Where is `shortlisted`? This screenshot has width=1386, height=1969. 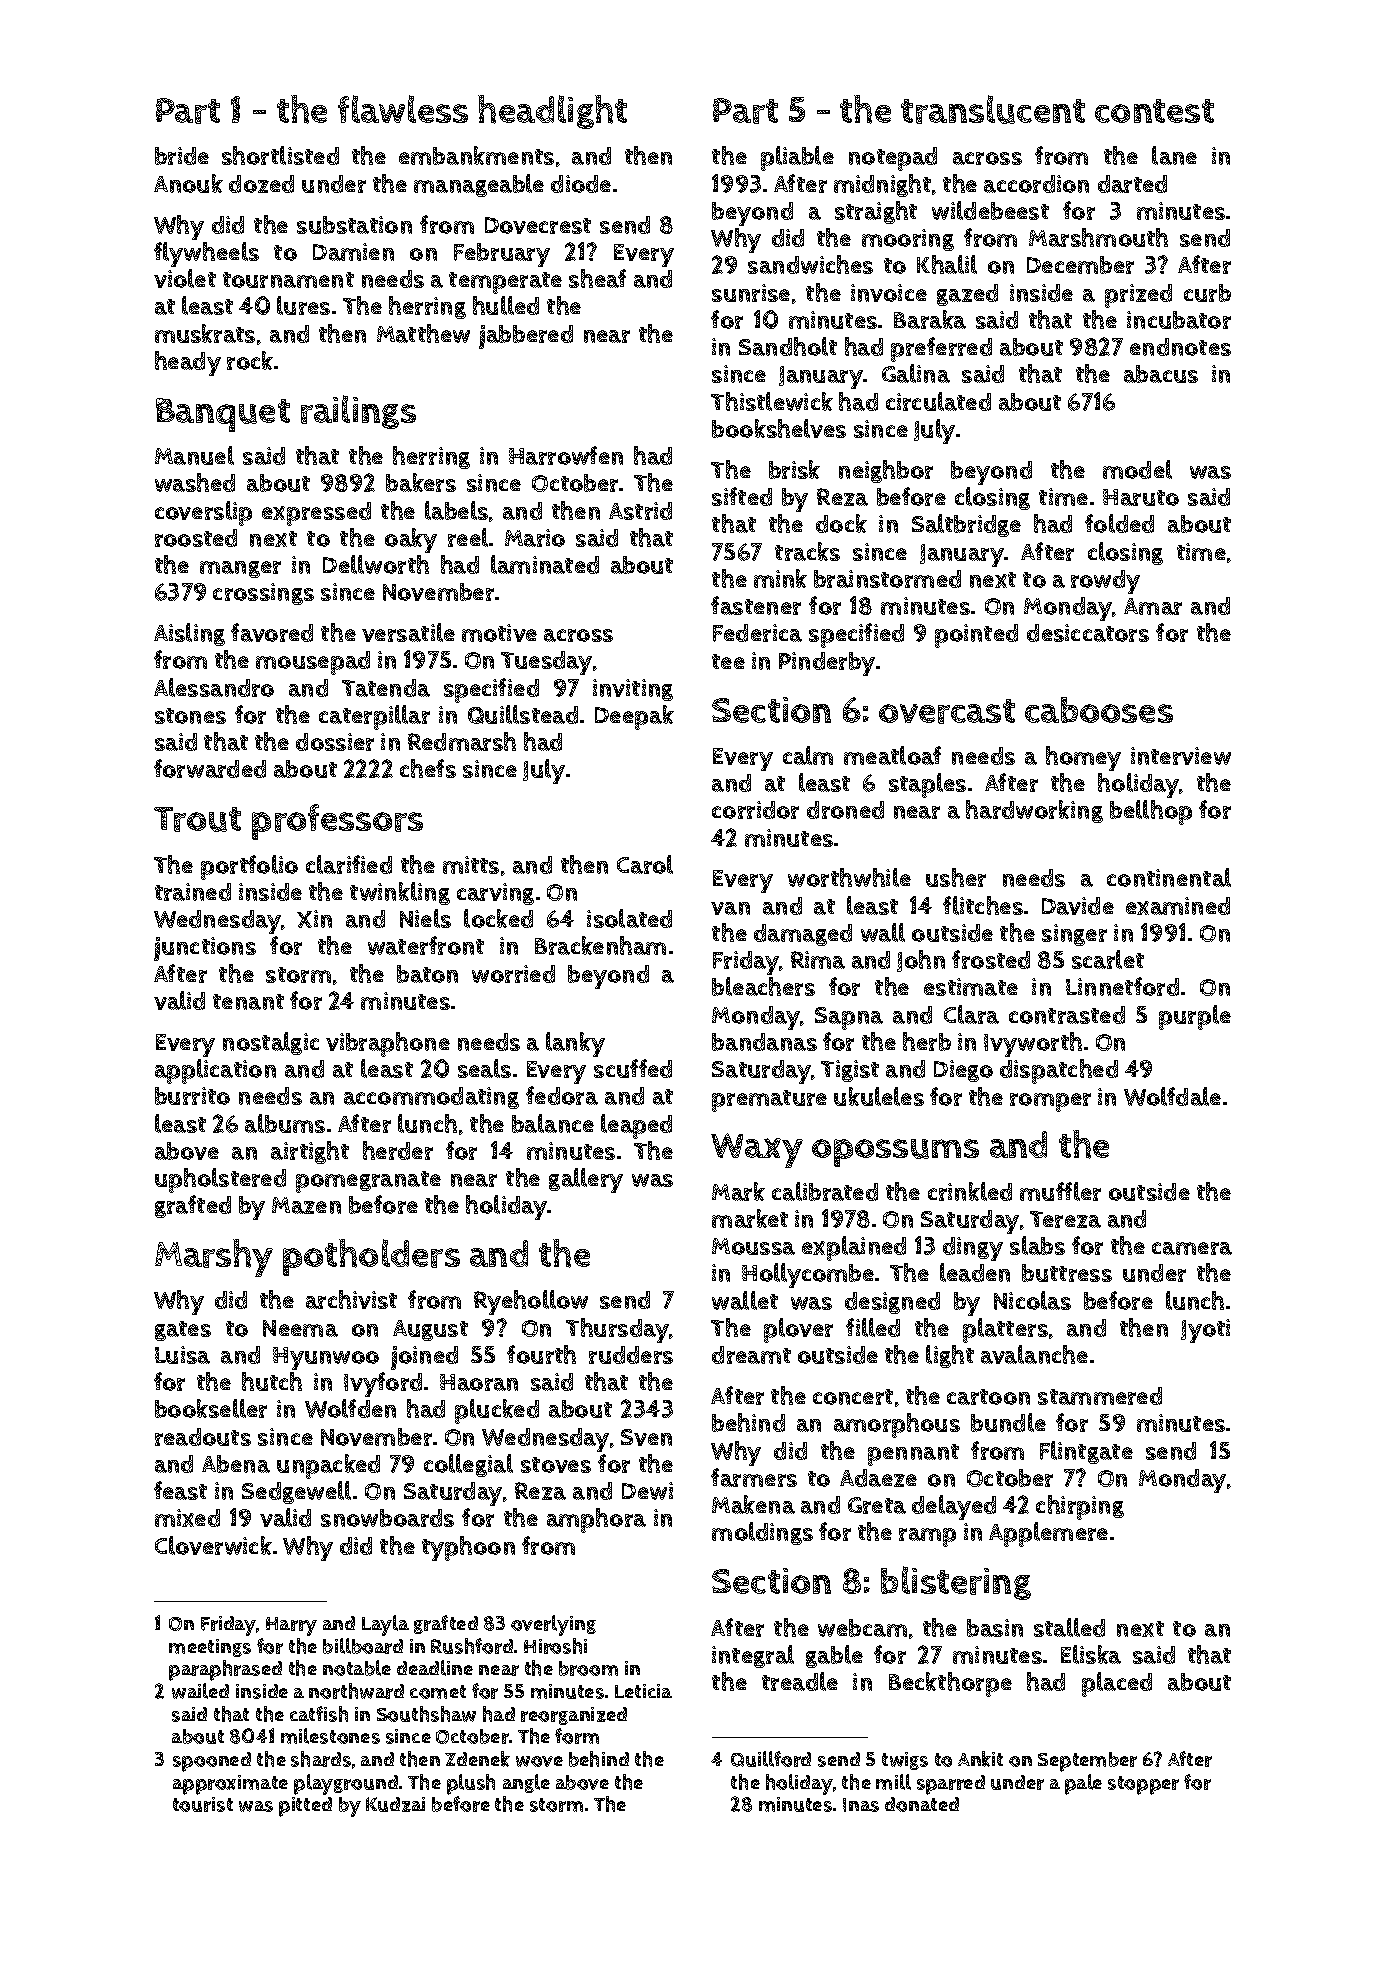 shortlisted is located at coordinates (280, 155).
